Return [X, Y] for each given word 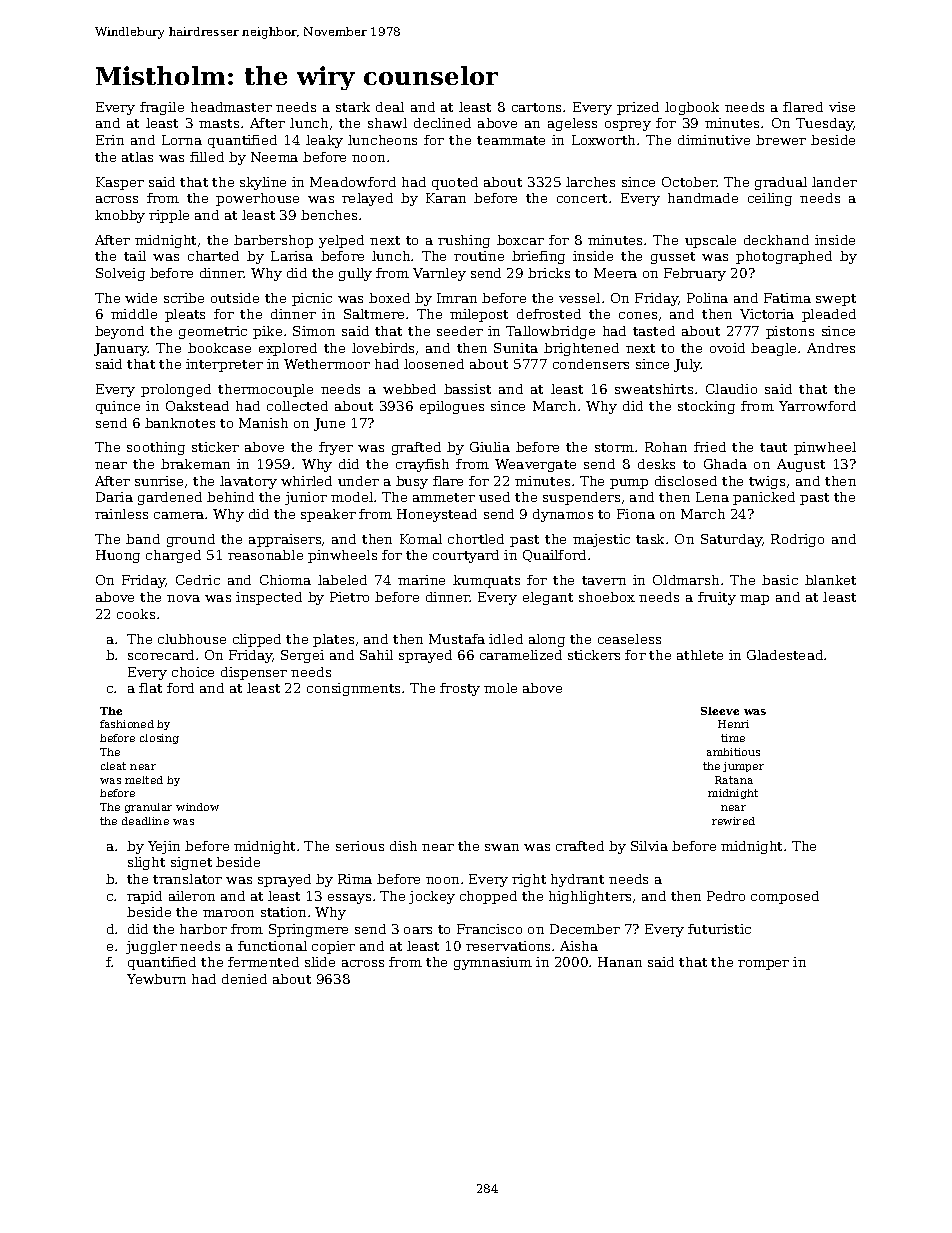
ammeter [444, 497]
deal [390, 107]
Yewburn [156, 979]
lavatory [248, 482]
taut [773, 447]
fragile [162, 108]
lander [834, 182]
